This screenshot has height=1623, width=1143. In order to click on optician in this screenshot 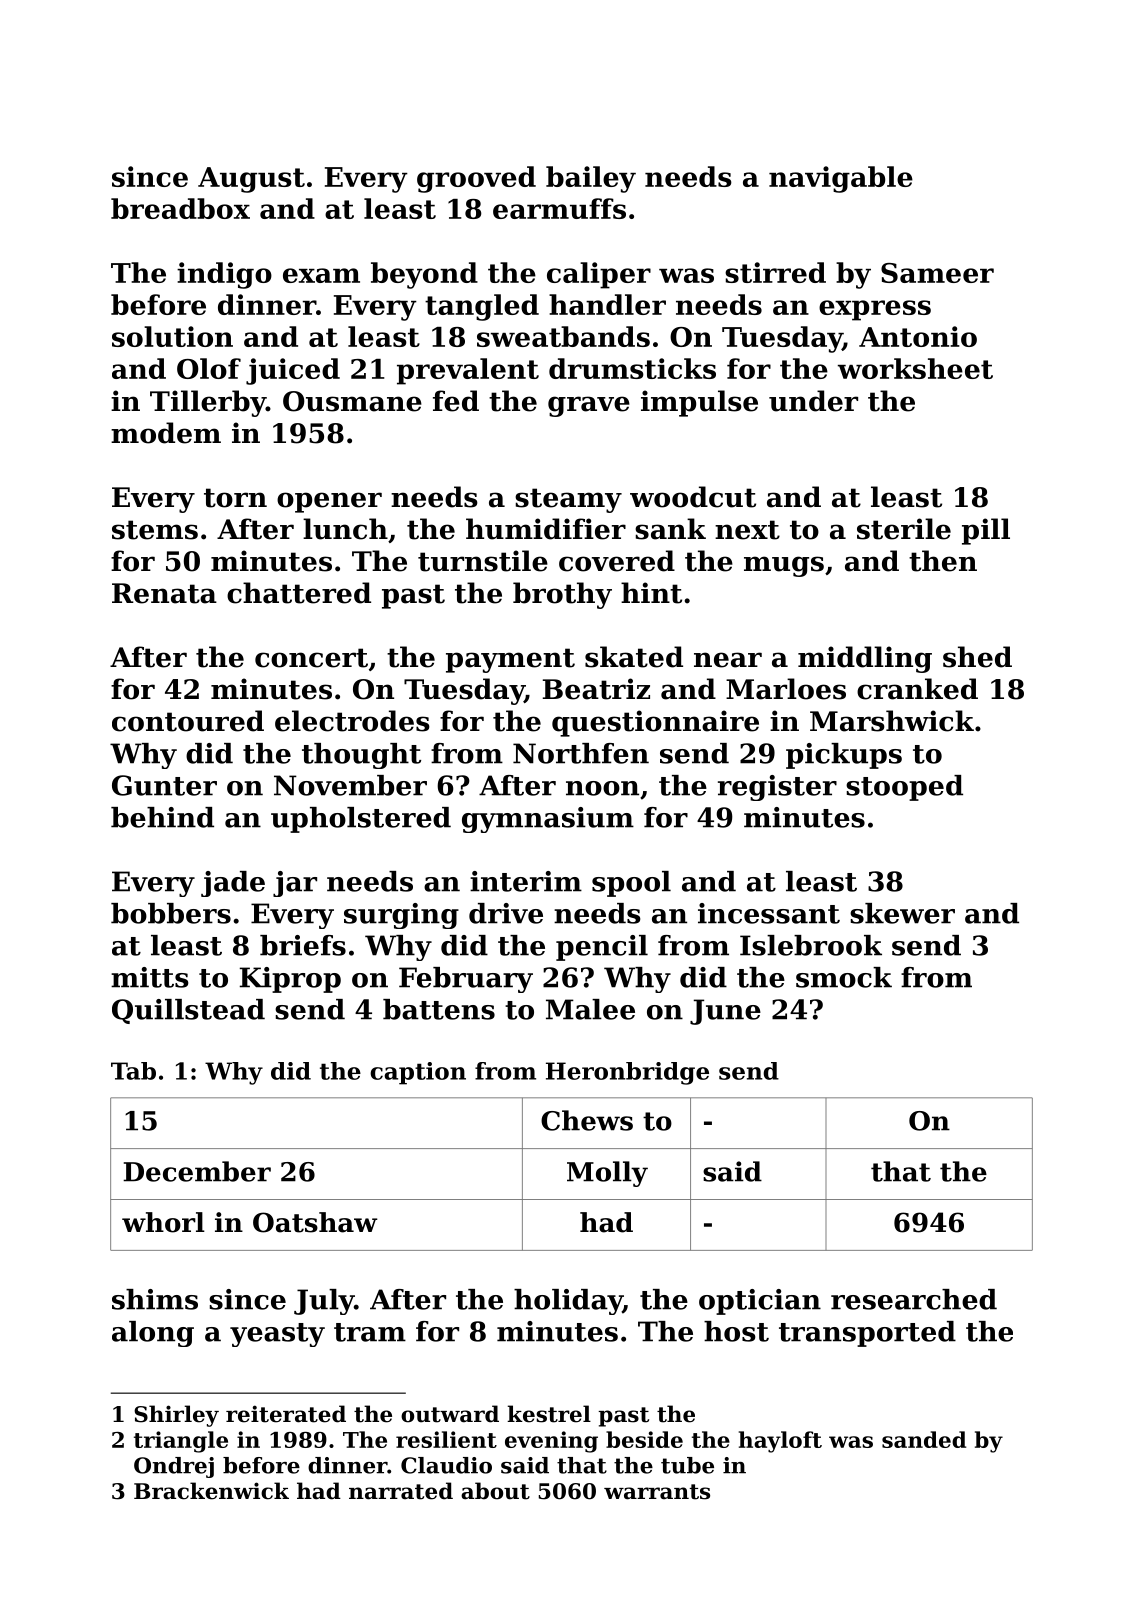, I will do `click(760, 1302)`.
